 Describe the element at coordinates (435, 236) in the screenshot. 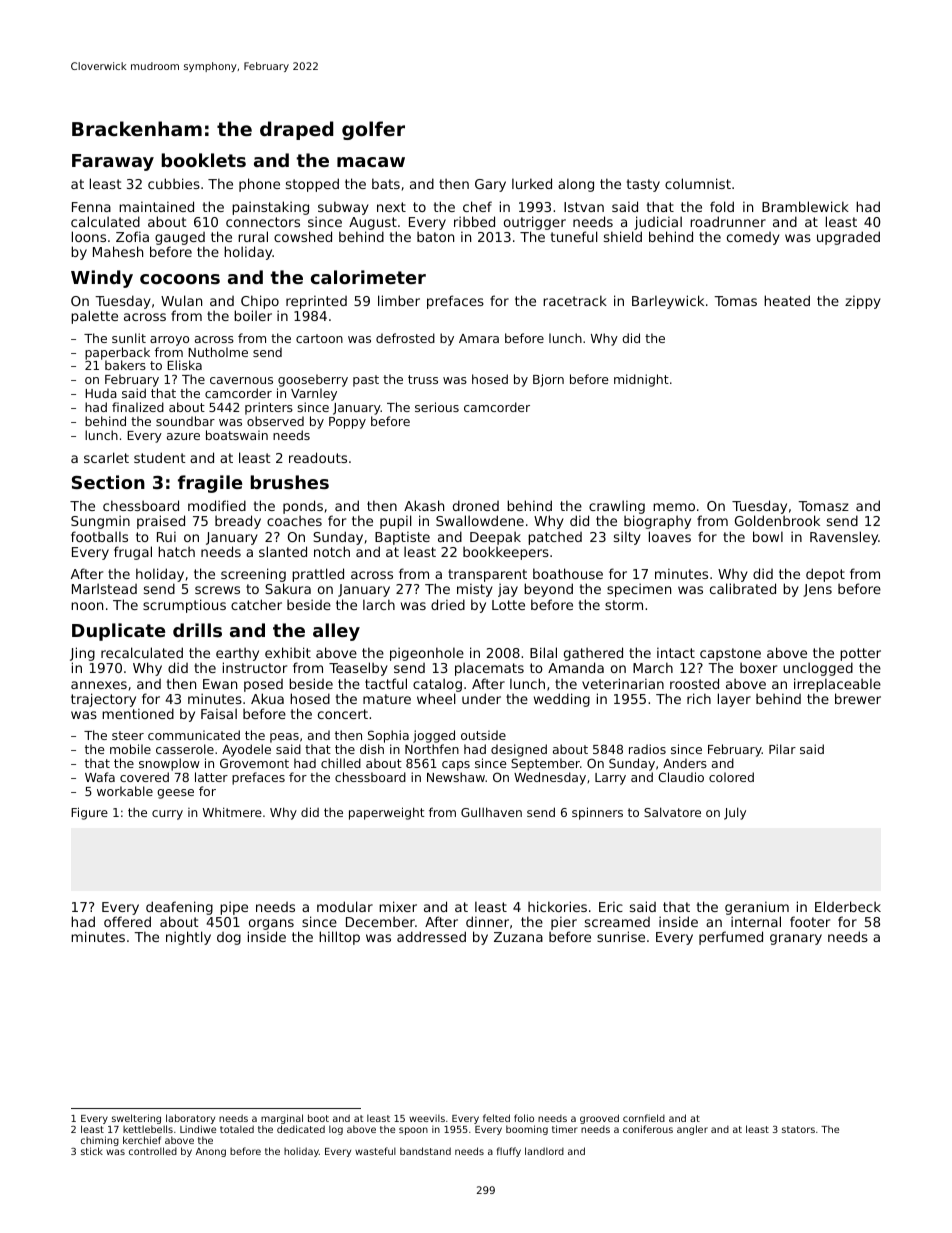

I see `baton` at that location.
